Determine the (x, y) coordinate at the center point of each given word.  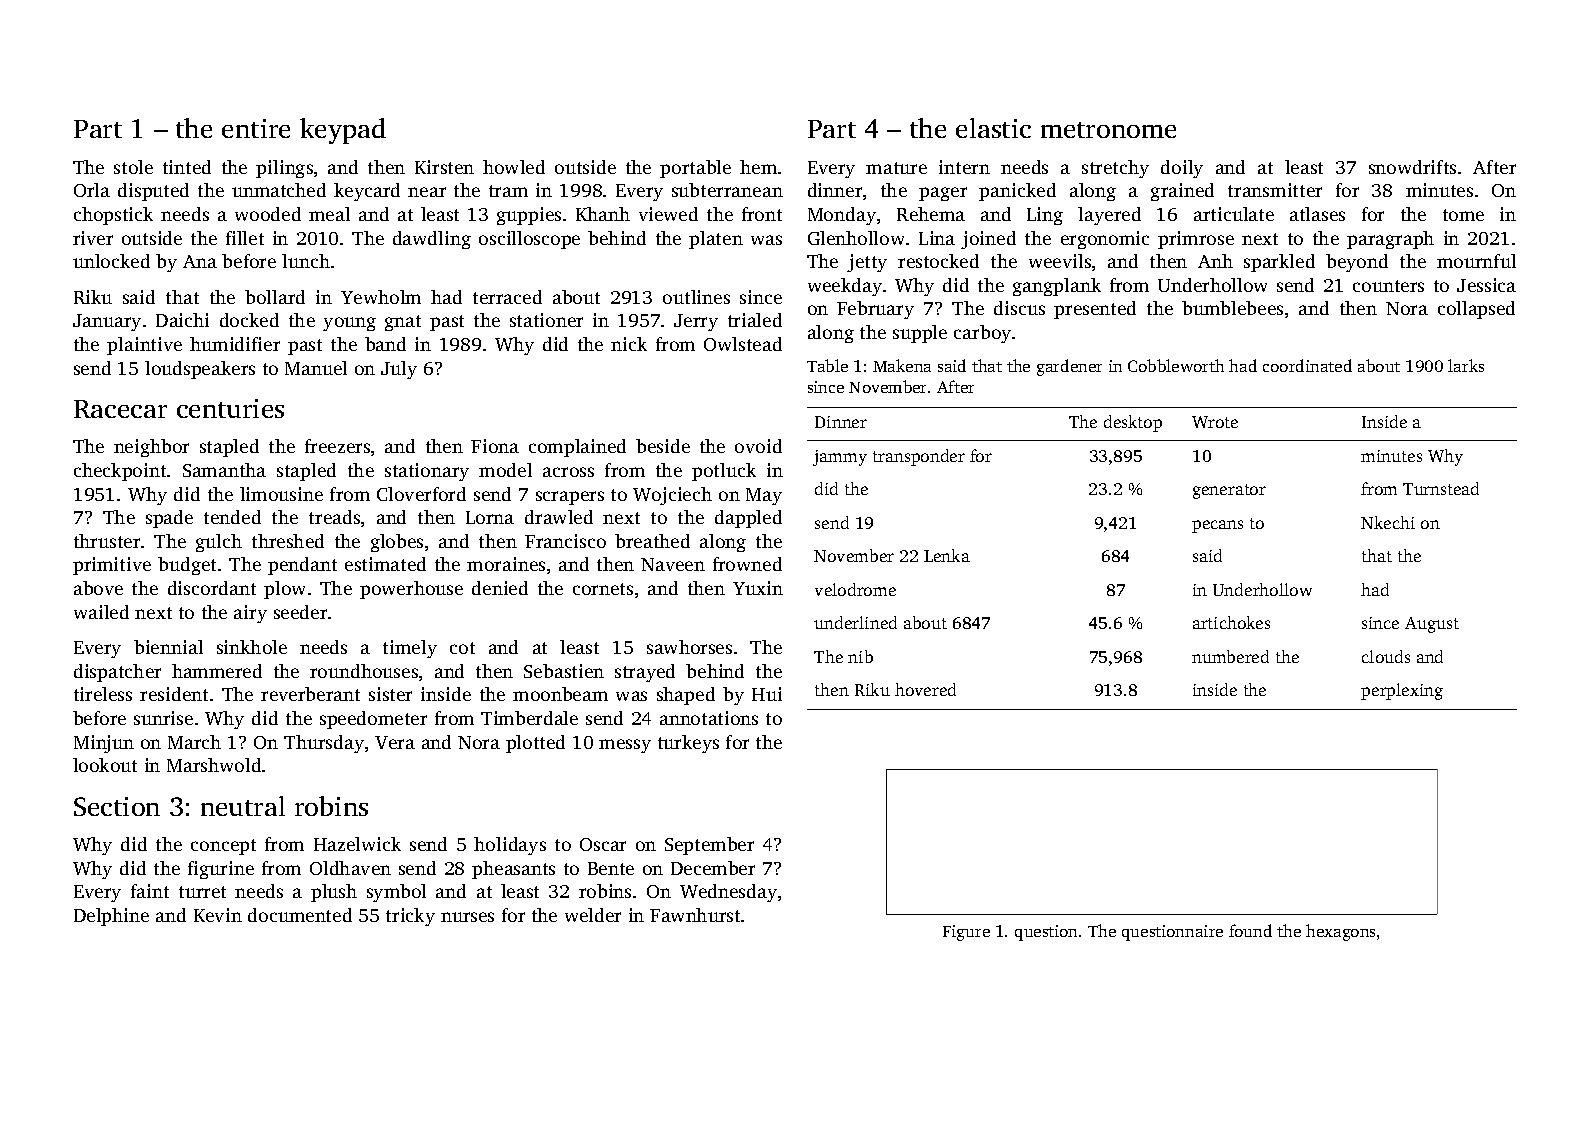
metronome (1108, 130)
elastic (993, 128)
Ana (200, 261)
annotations (709, 718)
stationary (427, 472)
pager (943, 194)
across (568, 472)
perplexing (1402, 691)
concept (223, 847)
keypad (343, 131)
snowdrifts (1412, 167)
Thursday (324, 744)
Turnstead (1441, 488)
